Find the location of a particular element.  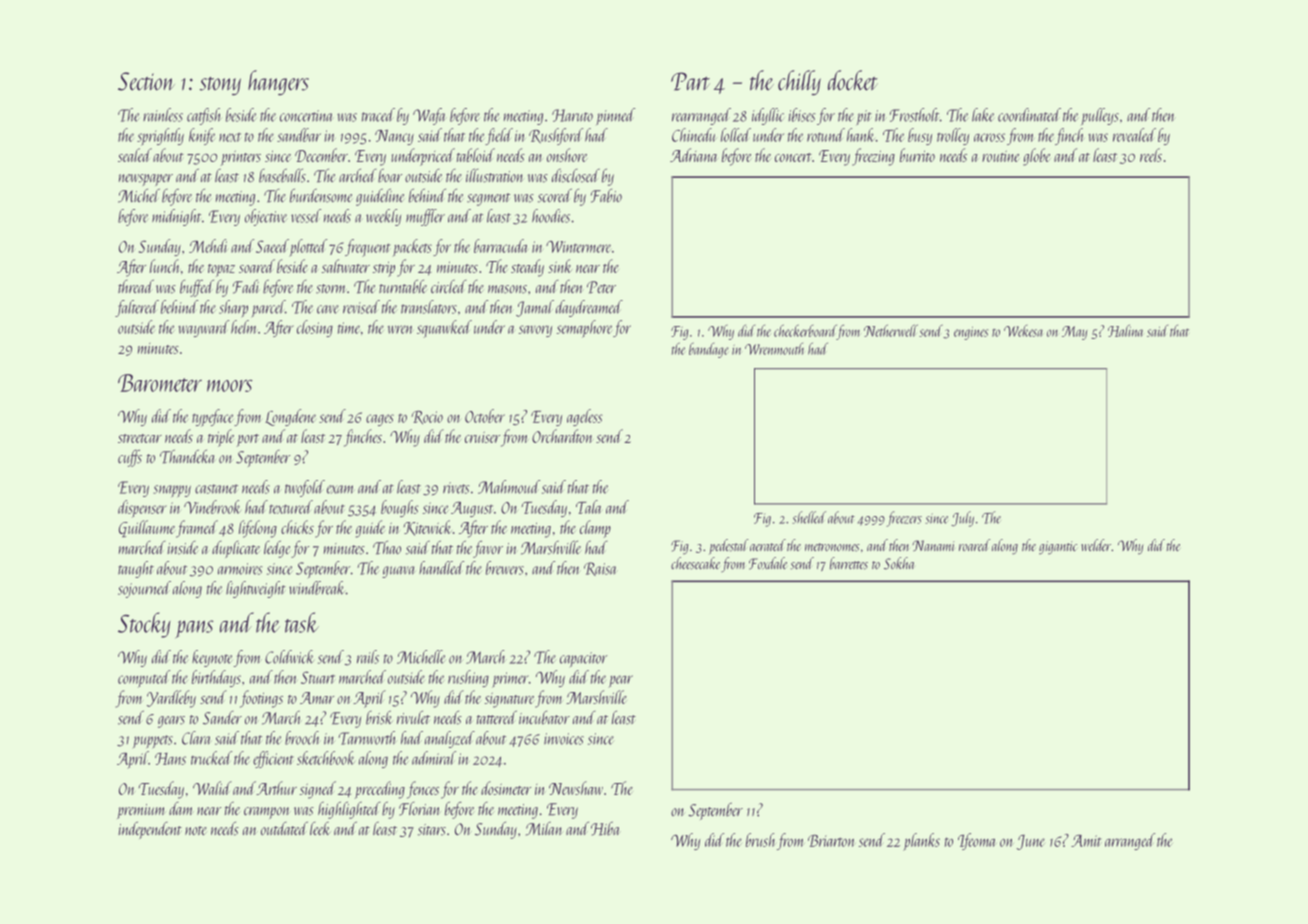

faltered is located at coordinates (137, 308).
